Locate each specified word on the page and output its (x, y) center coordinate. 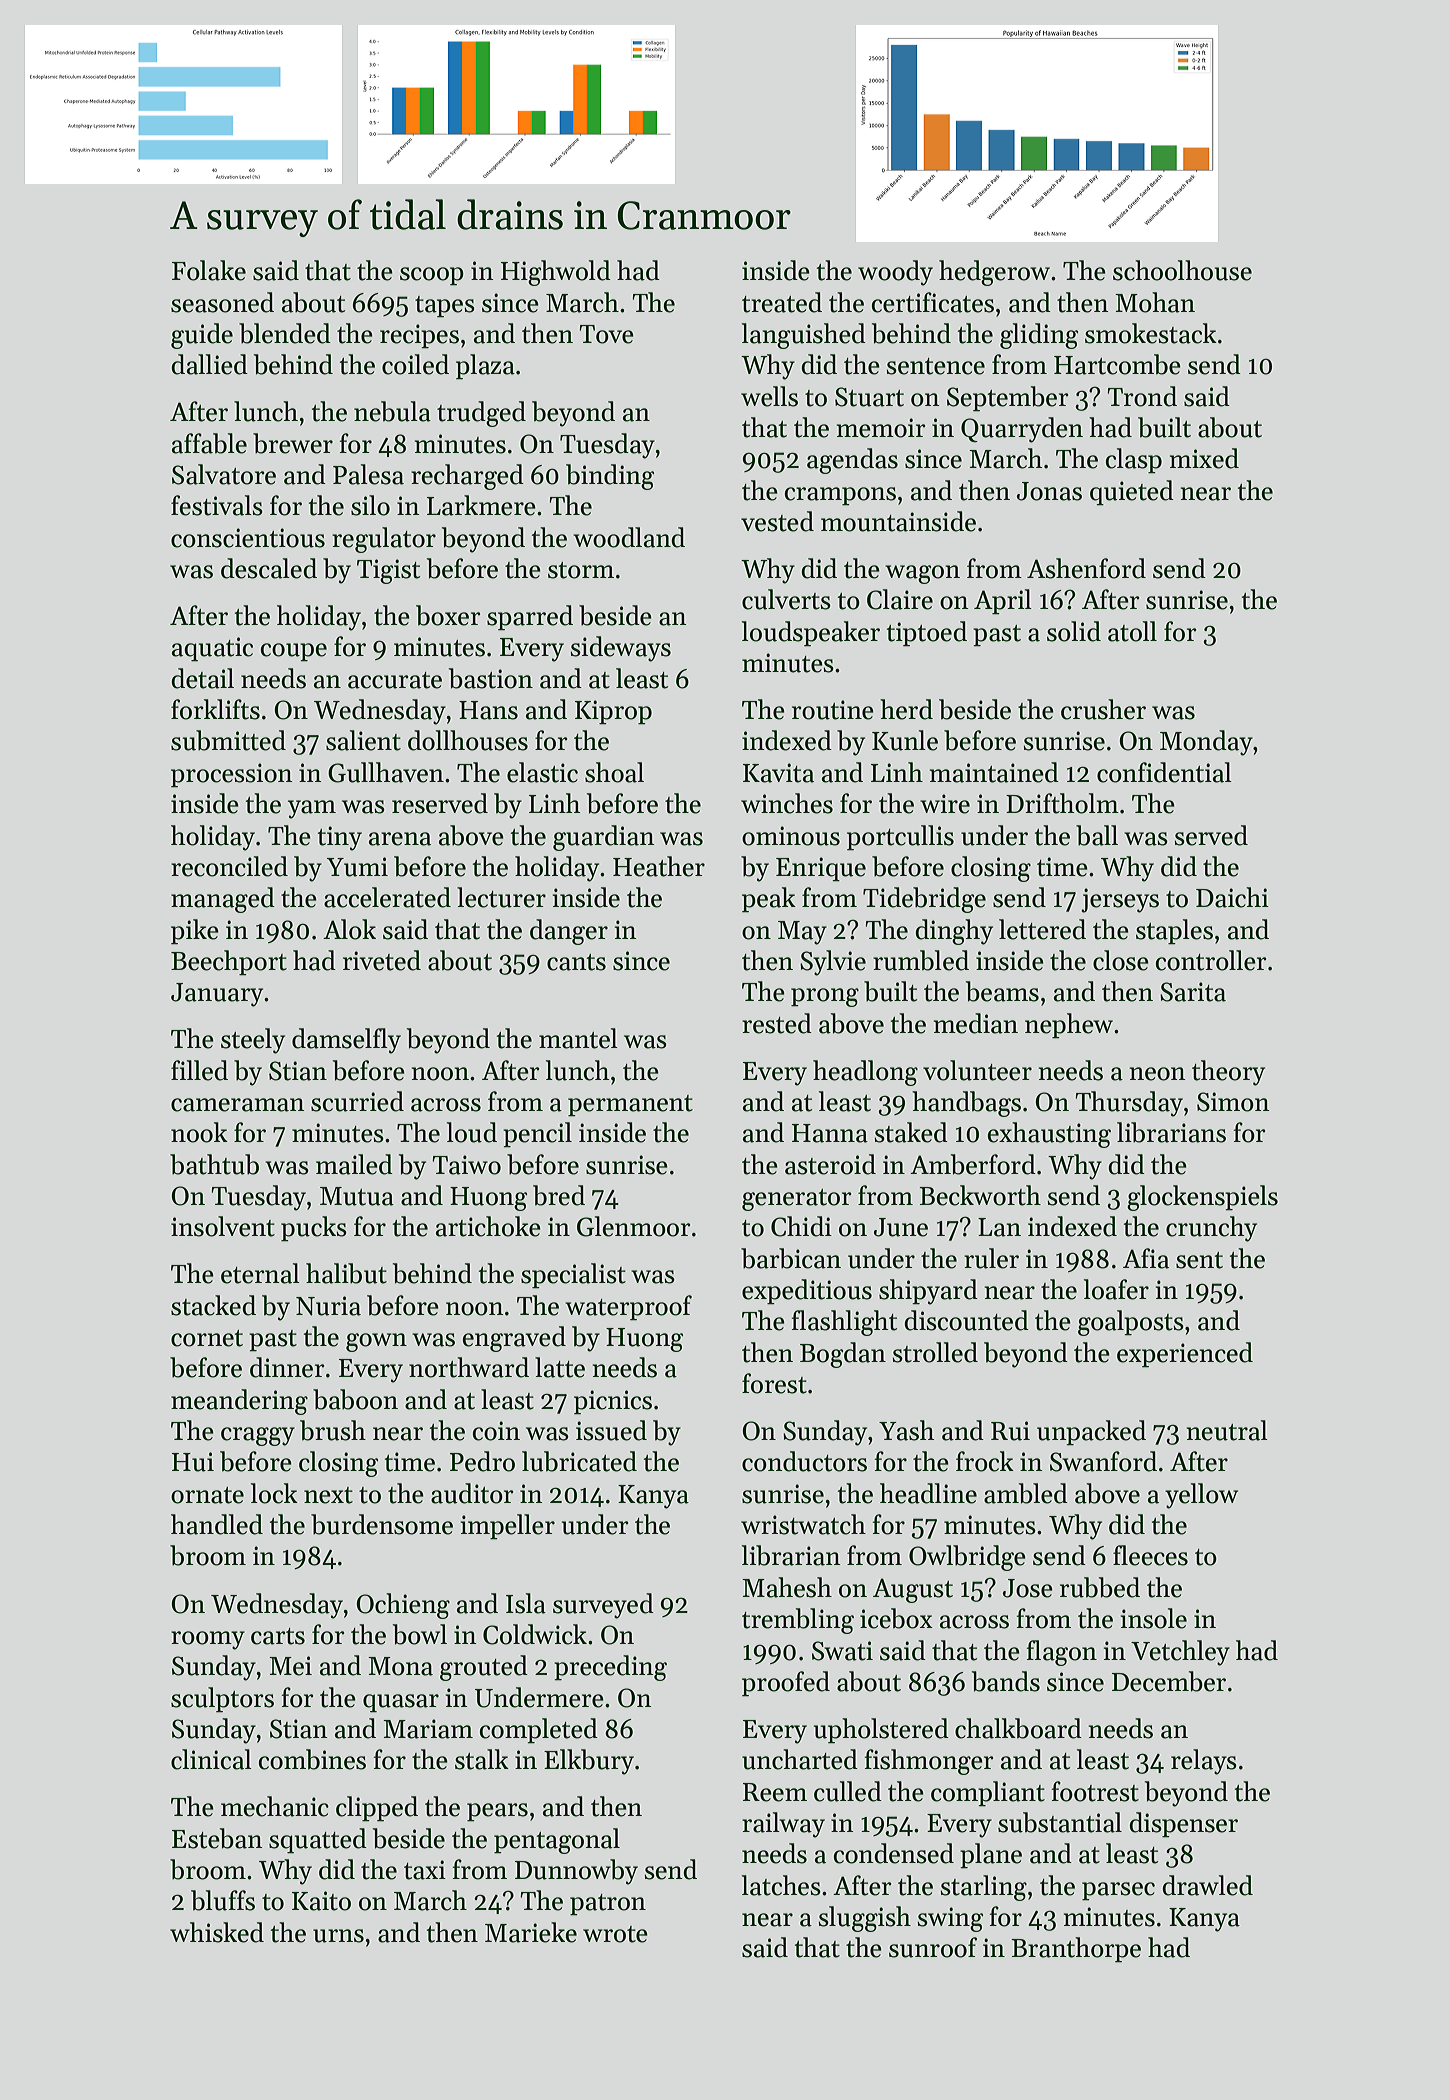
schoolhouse (1182, 270)
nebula (392, 411)
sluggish (865, 1919)
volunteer (977, 1070)
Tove (607, 334)
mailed (354, 1164)
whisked (217, 1932)
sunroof (933, 1947)
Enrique (821, 869)
